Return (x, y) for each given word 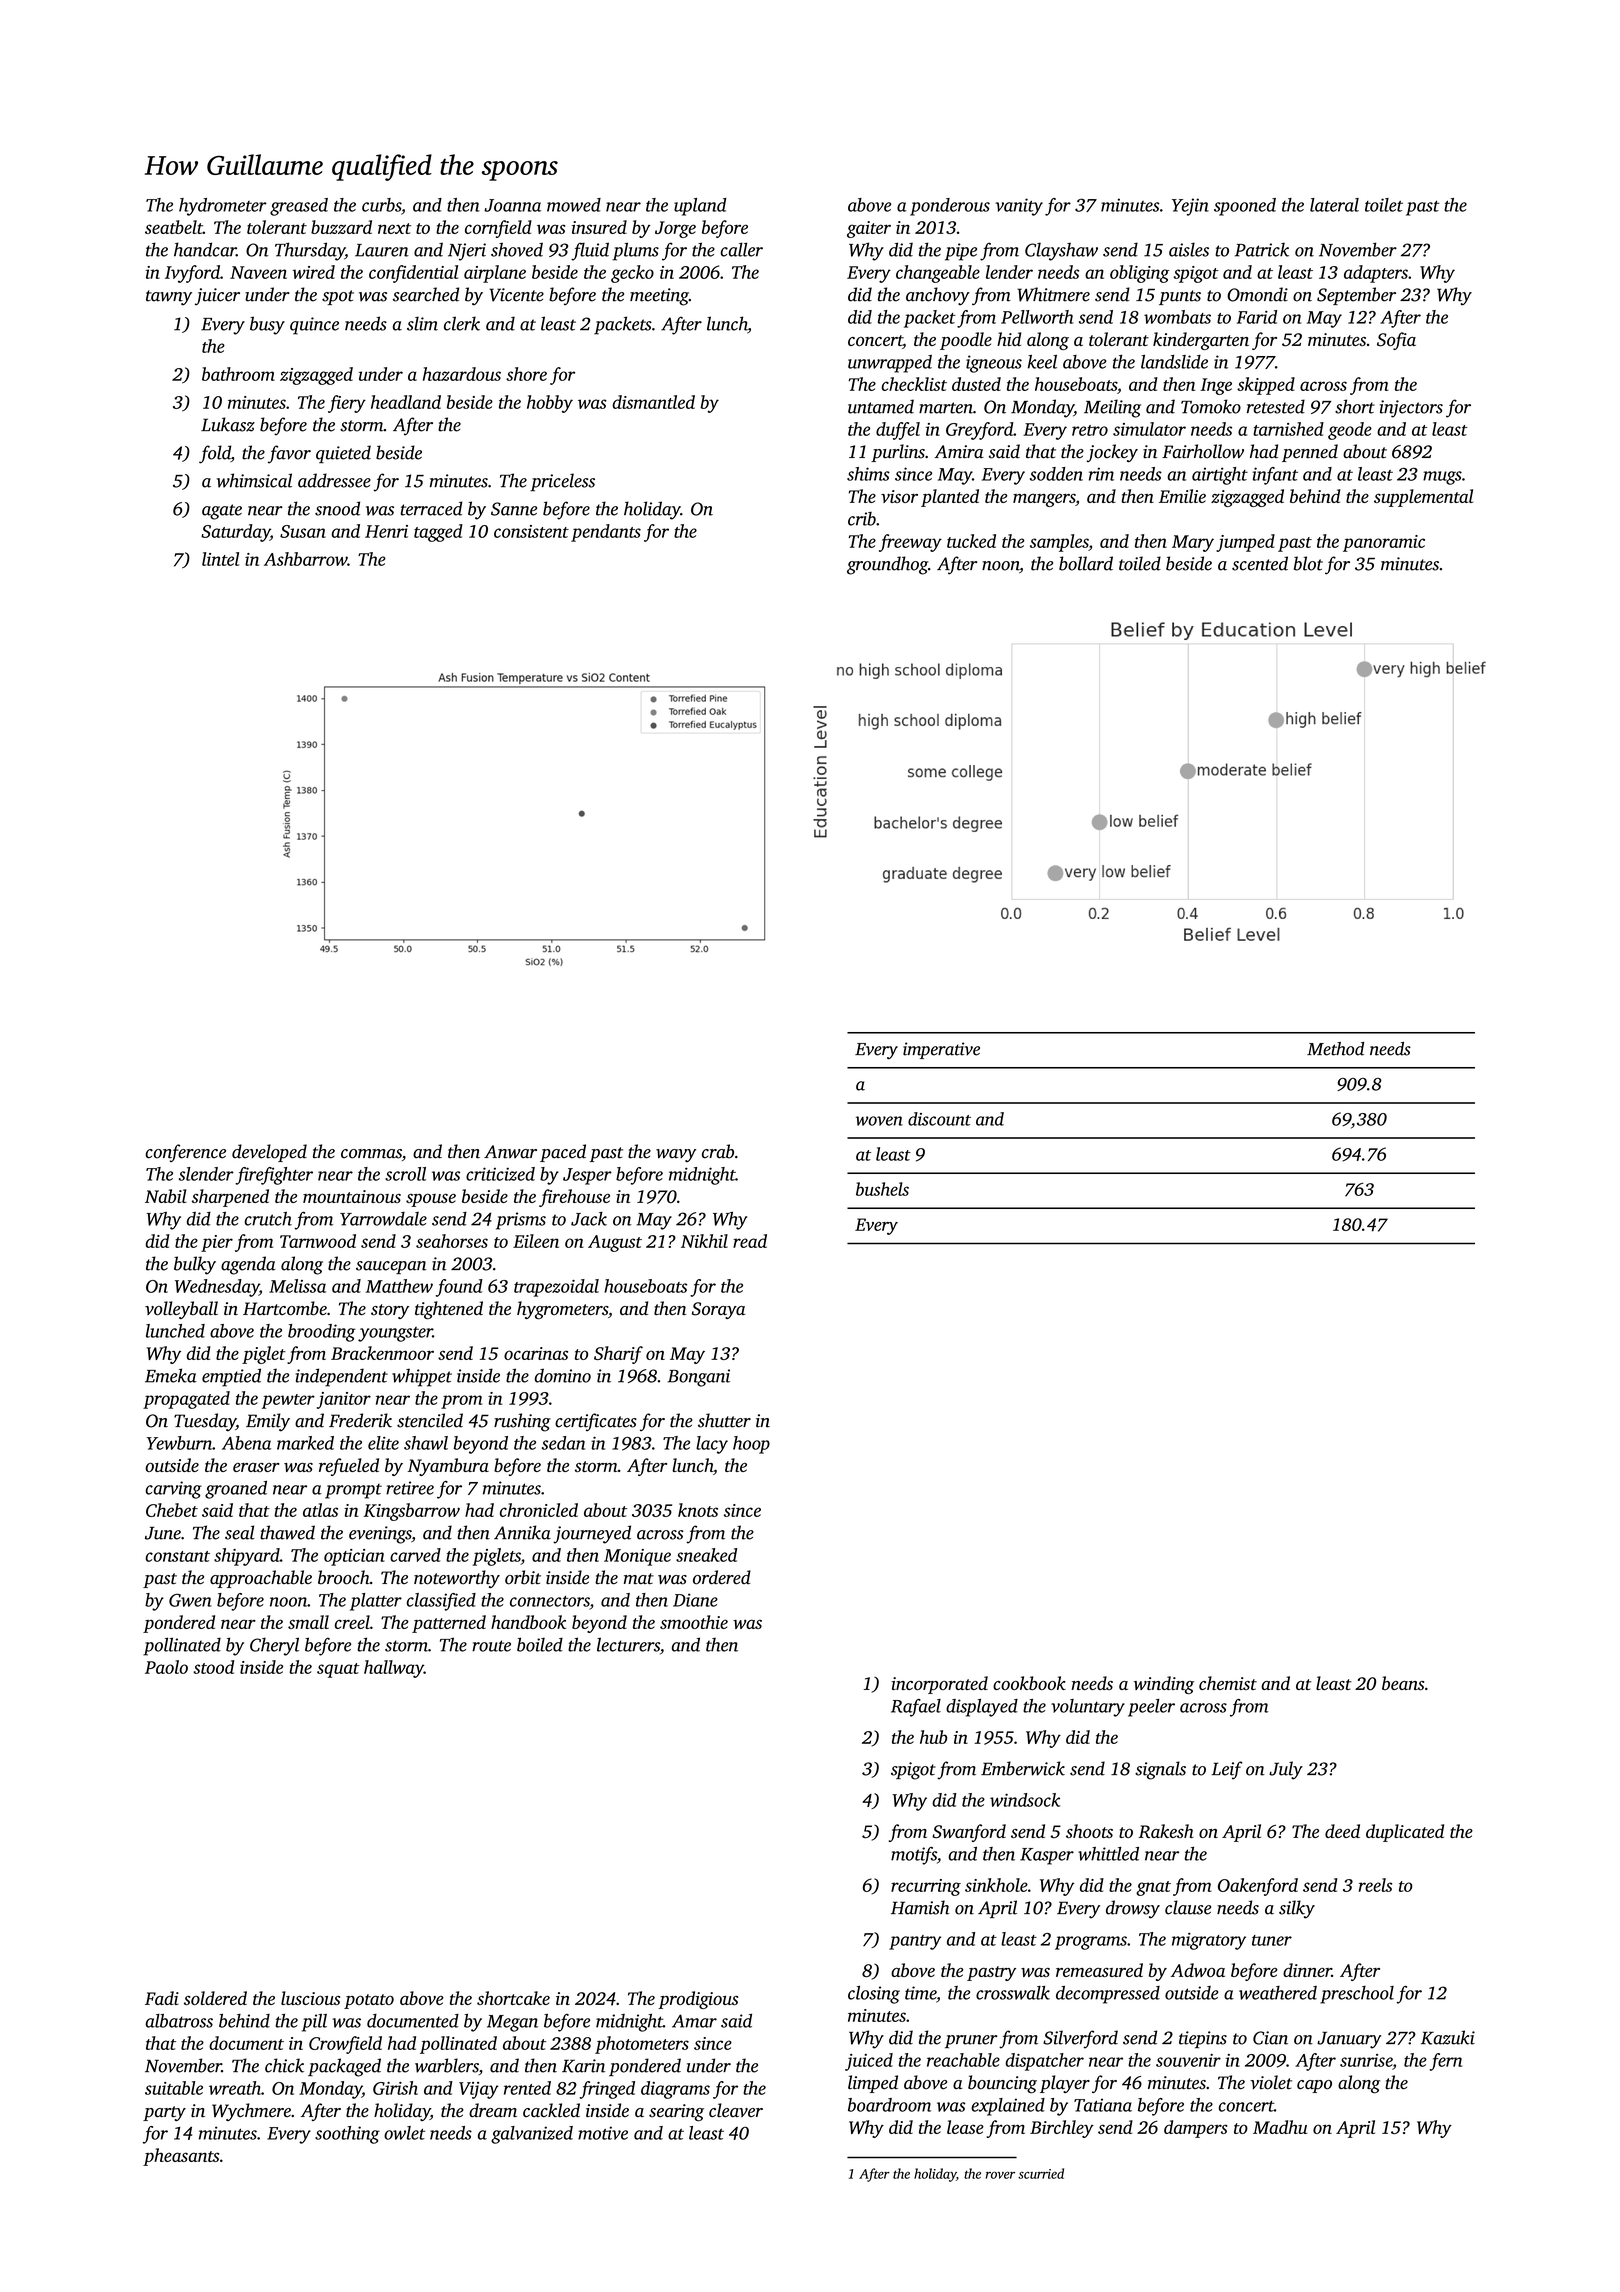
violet (1271, 2082)
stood (213, 1667)
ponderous (950, 207)
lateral (1334, 205)
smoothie (694, 1622)
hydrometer (223, 207)
